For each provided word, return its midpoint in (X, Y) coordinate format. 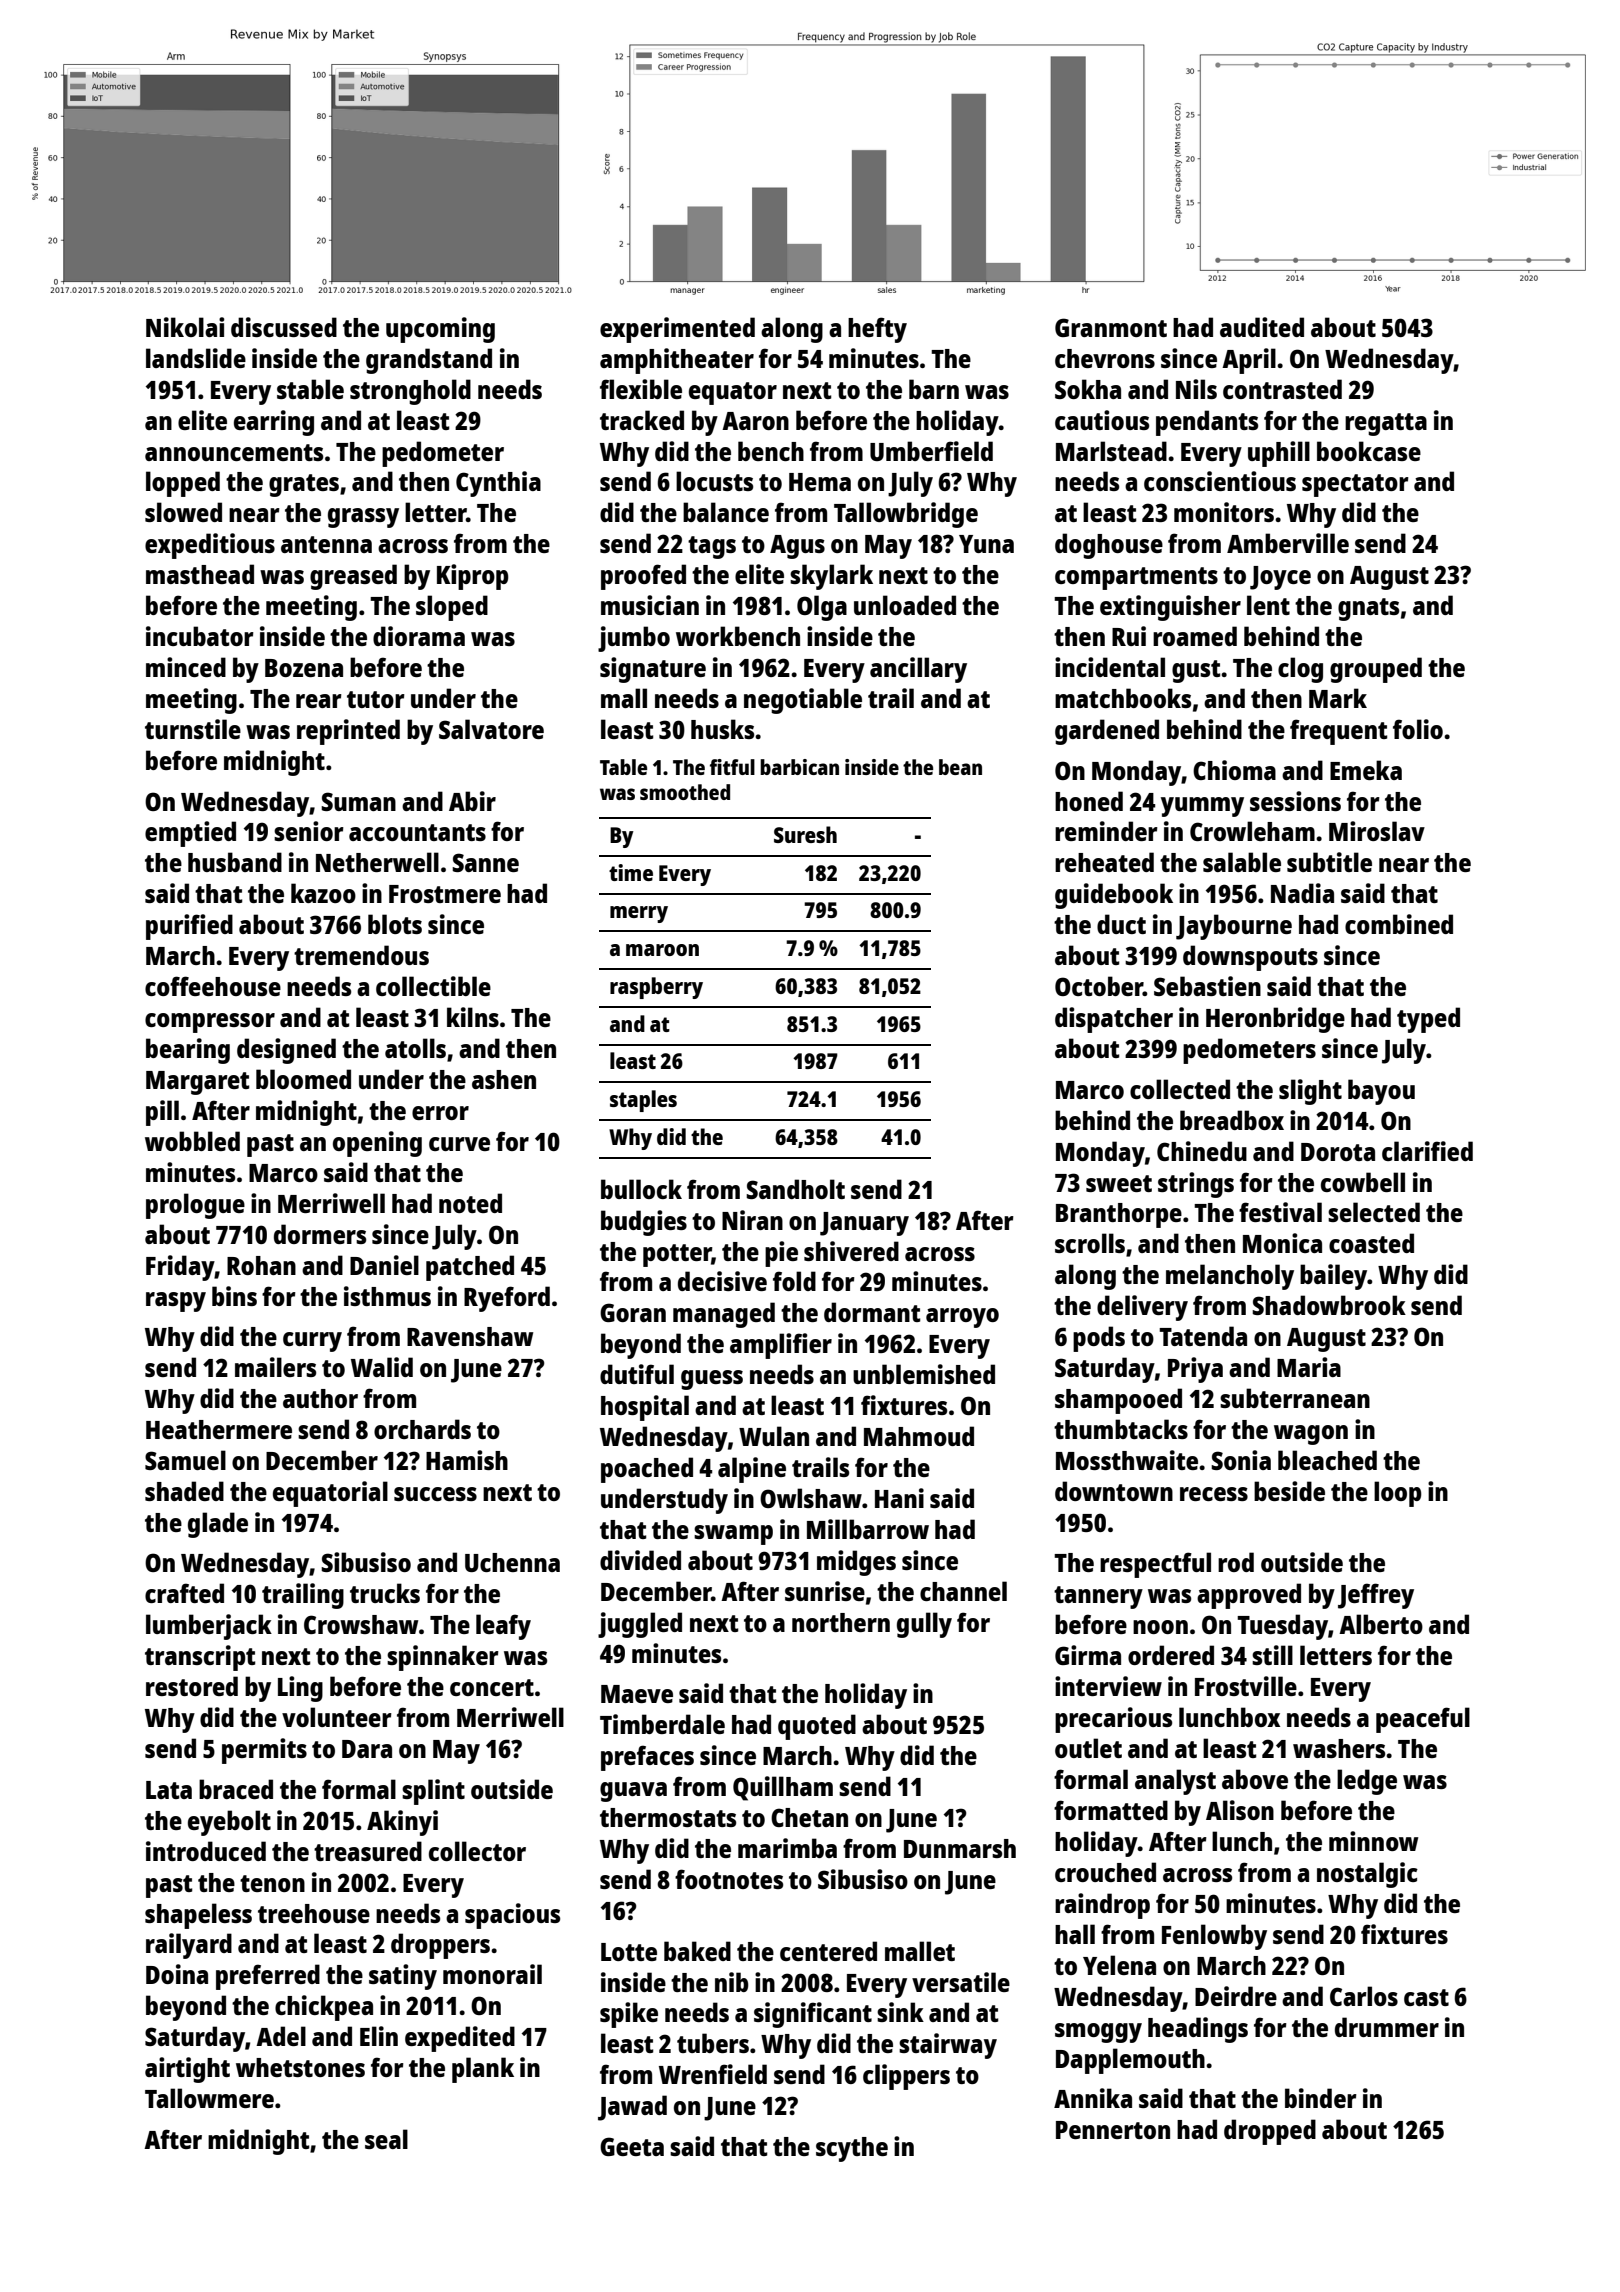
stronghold (410, 392)
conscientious (1220, 481)
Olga (822, 608)
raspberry (656, 988)
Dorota (1338, 1152)
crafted (184, 1593)
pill (162, 1113)
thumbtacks (1121, 1429)
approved (1249, 1596)
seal (386, 2139)
